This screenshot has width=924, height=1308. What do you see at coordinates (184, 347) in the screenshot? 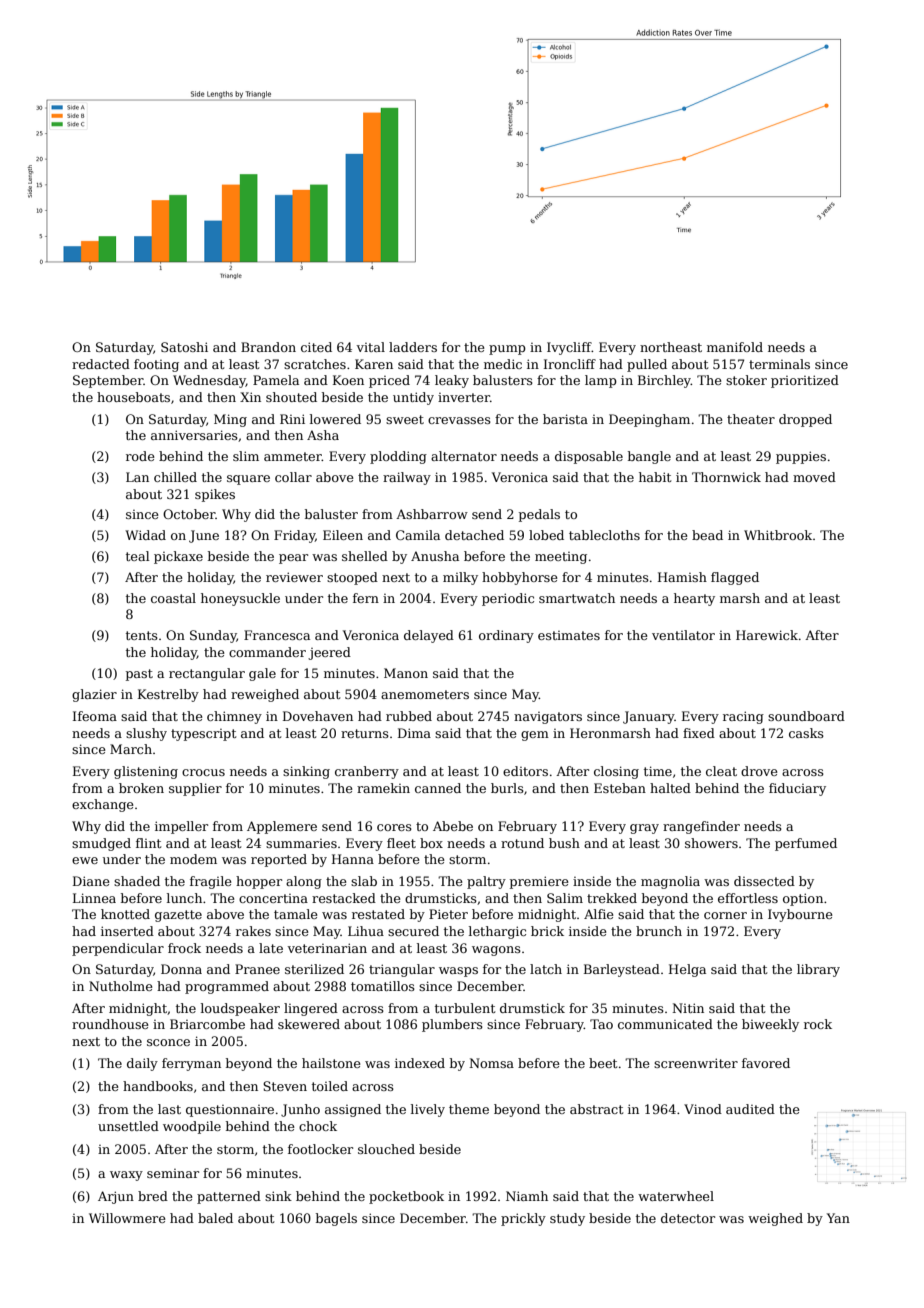
I see `Satoshi` at bounding box center [184, 347].
